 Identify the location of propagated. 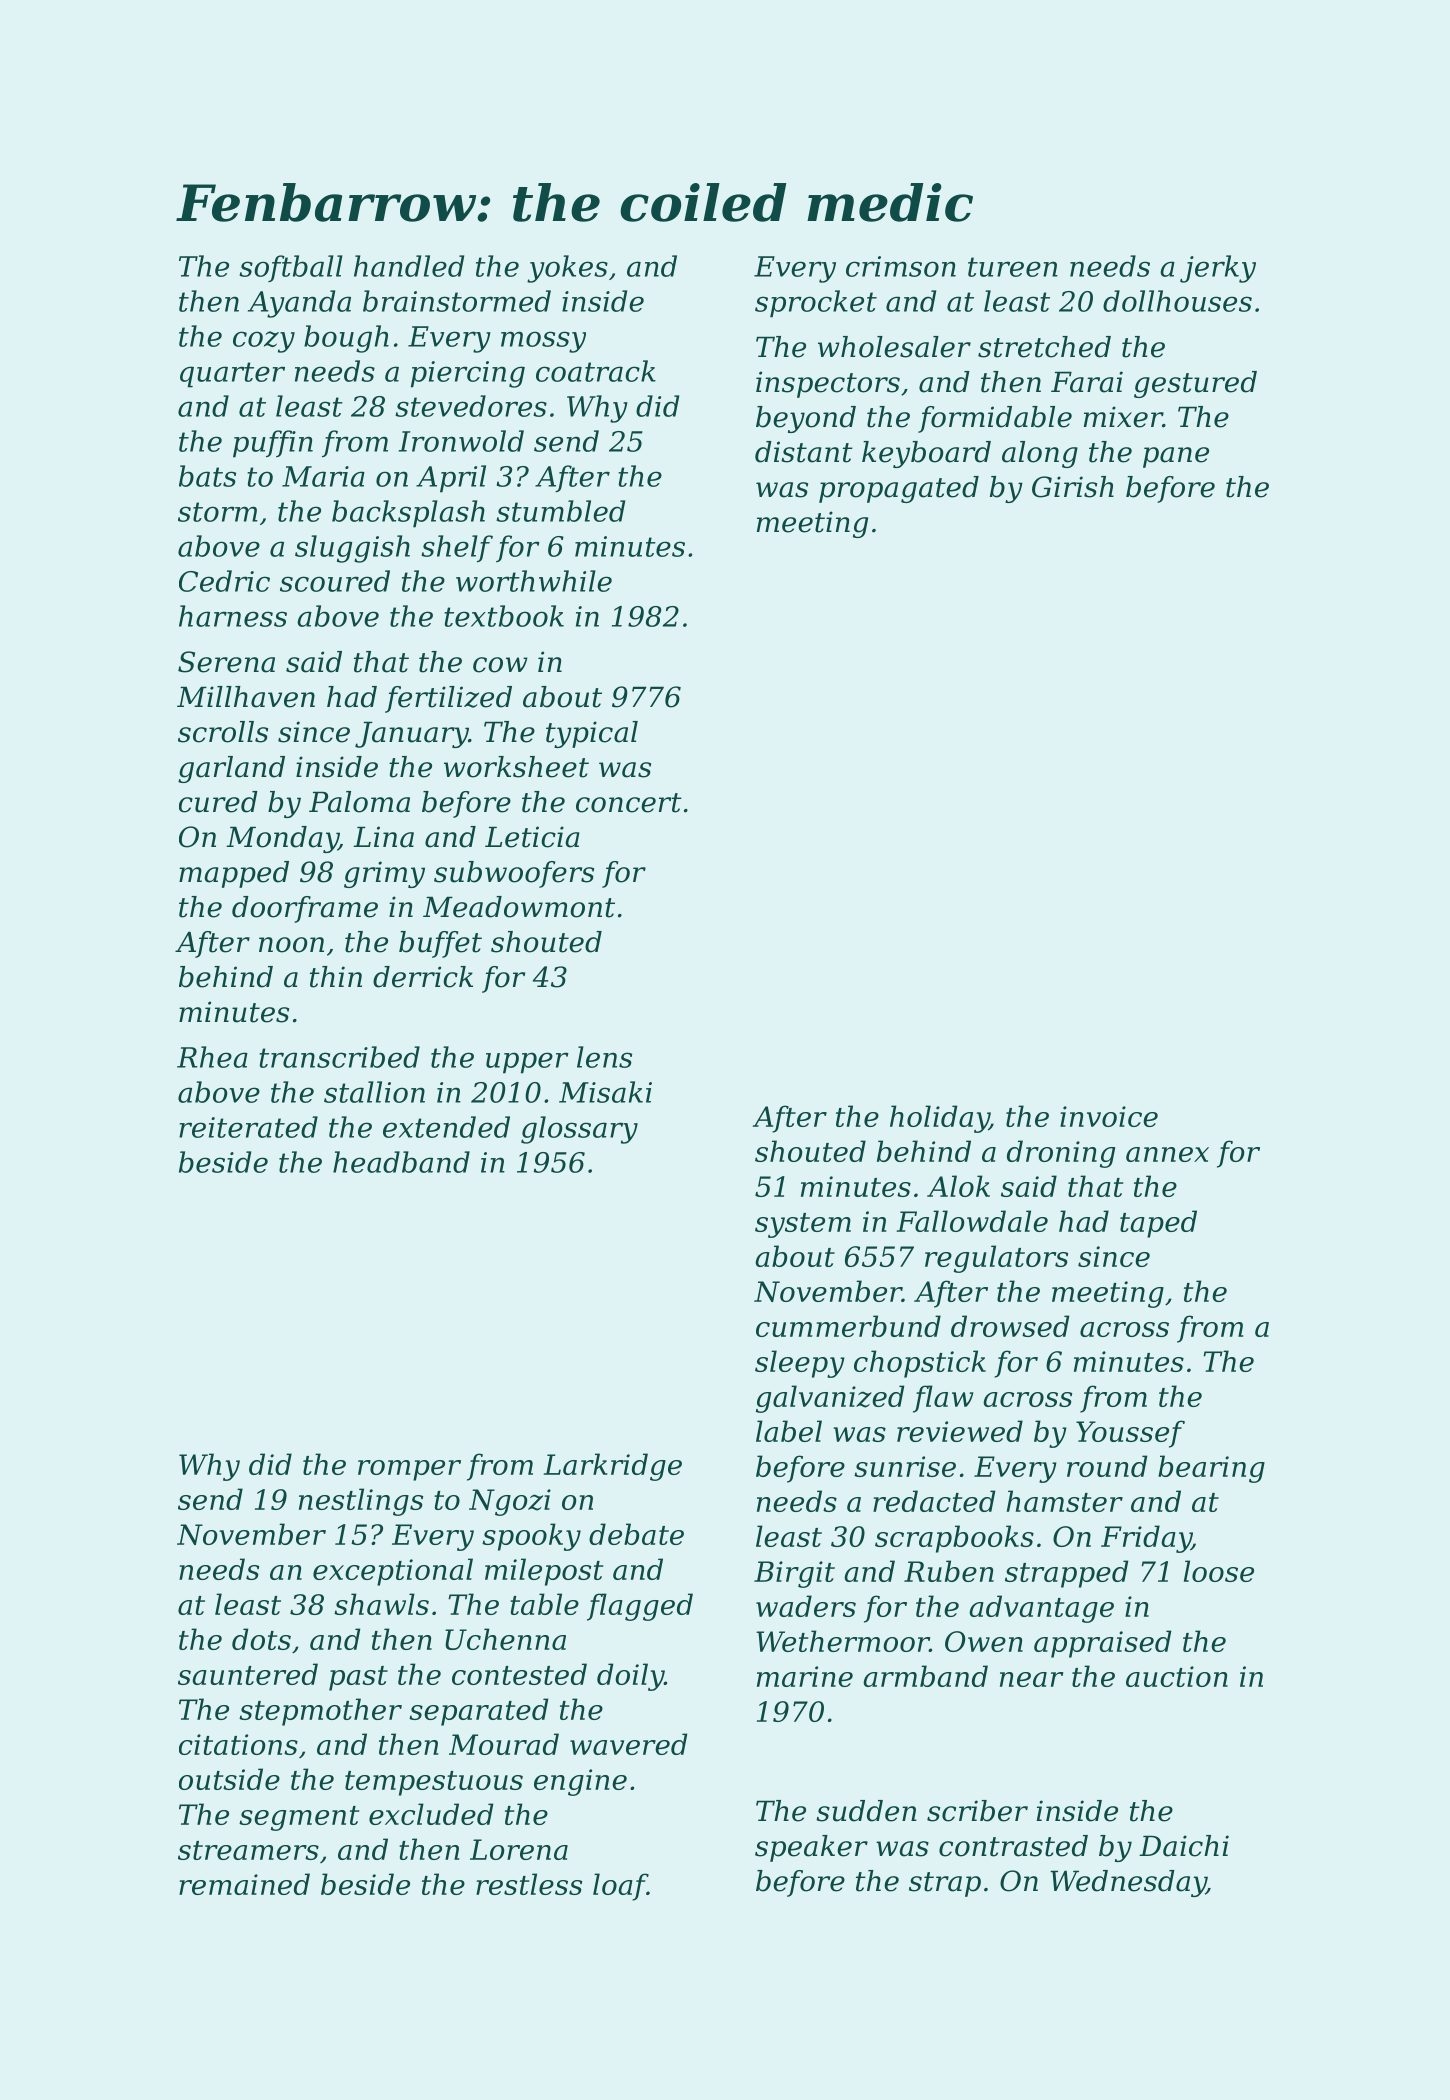
(899, 489).
